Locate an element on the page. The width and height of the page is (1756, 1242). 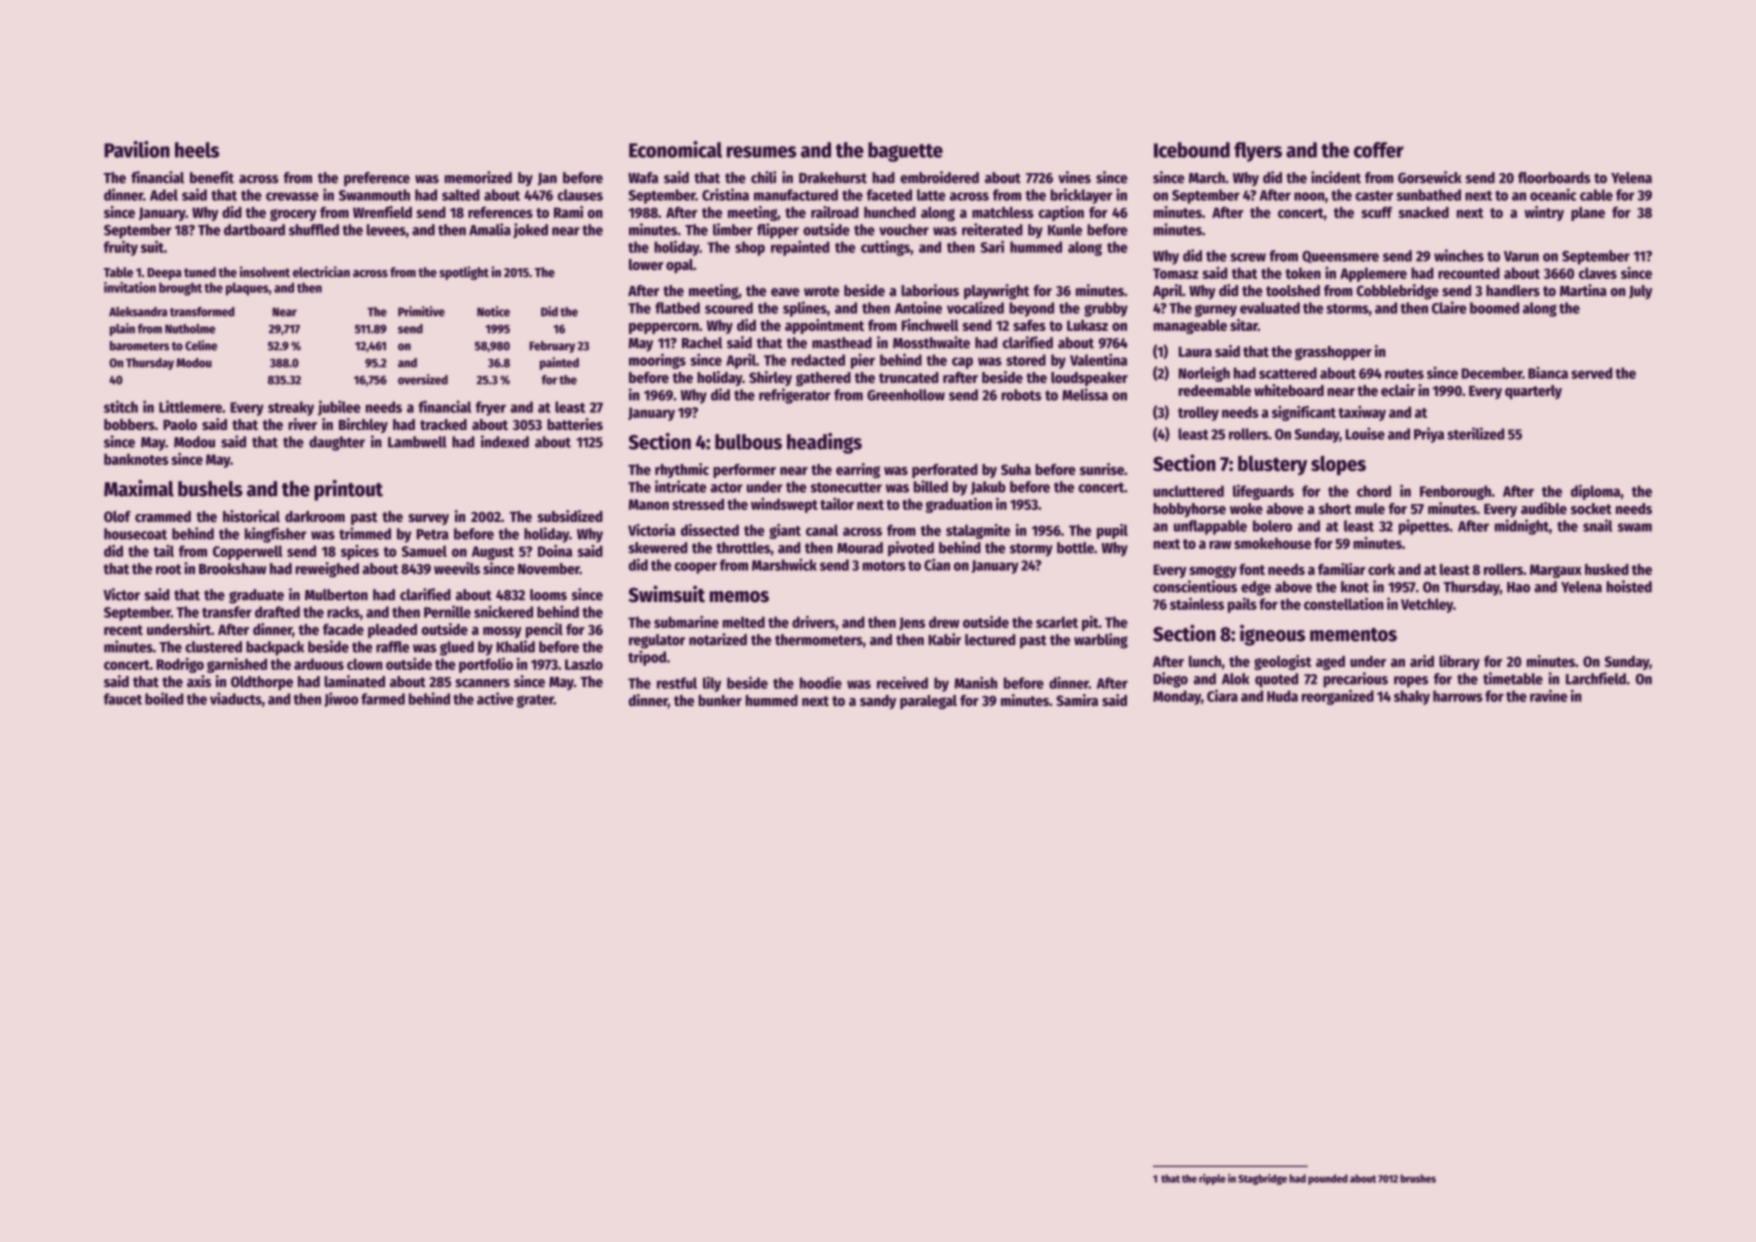
ravine is located at coordinates (1549, 695).
